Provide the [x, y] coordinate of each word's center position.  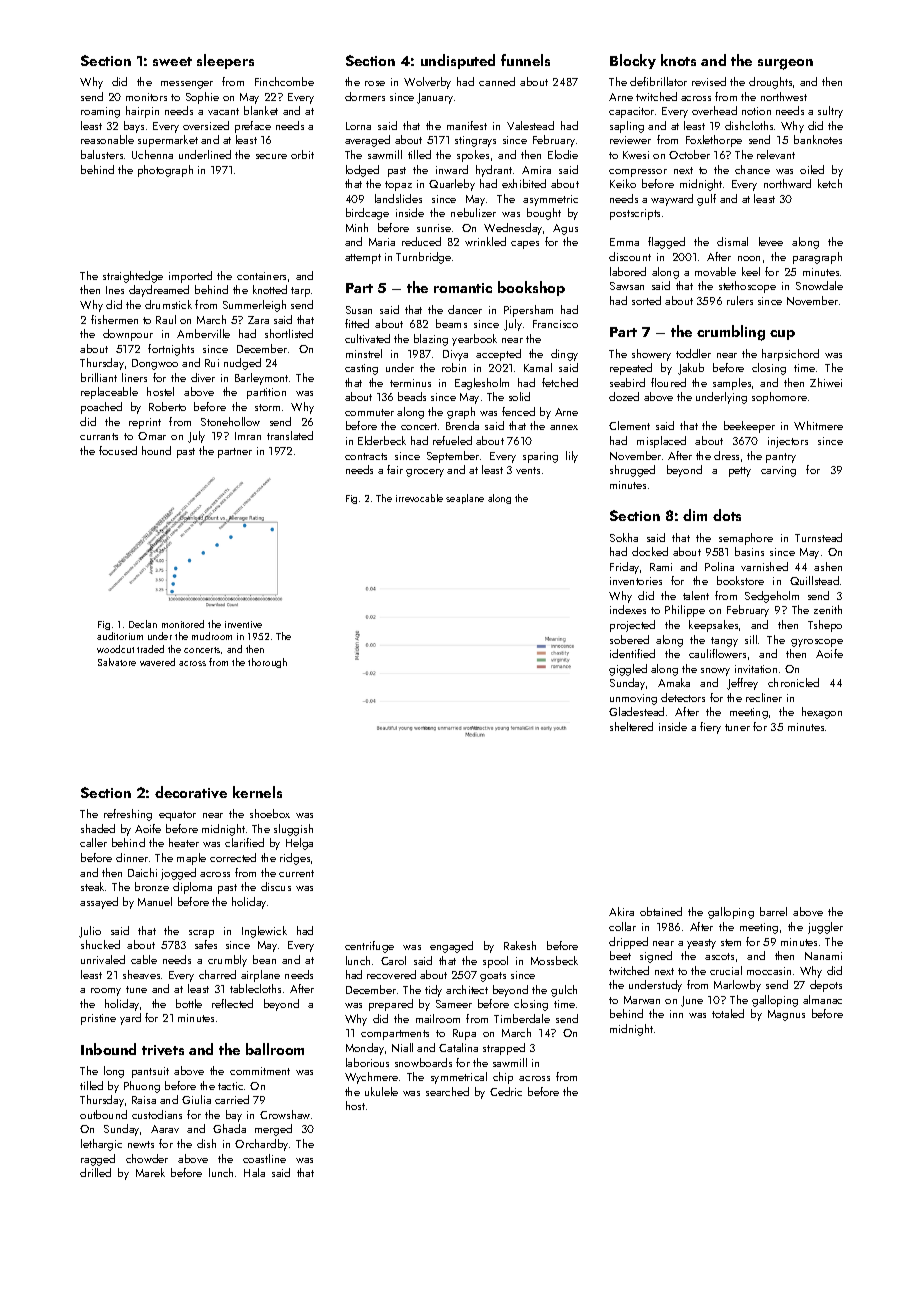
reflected [232, 1003]
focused [118, 450]
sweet [172, 61]
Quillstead [814, 580]
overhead [714, 110]
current [296, 873]
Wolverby [427, 83]
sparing [540, 457]
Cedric [506, 1091]
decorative [191, 792]
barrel [773, 911]
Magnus [786, 1015]
